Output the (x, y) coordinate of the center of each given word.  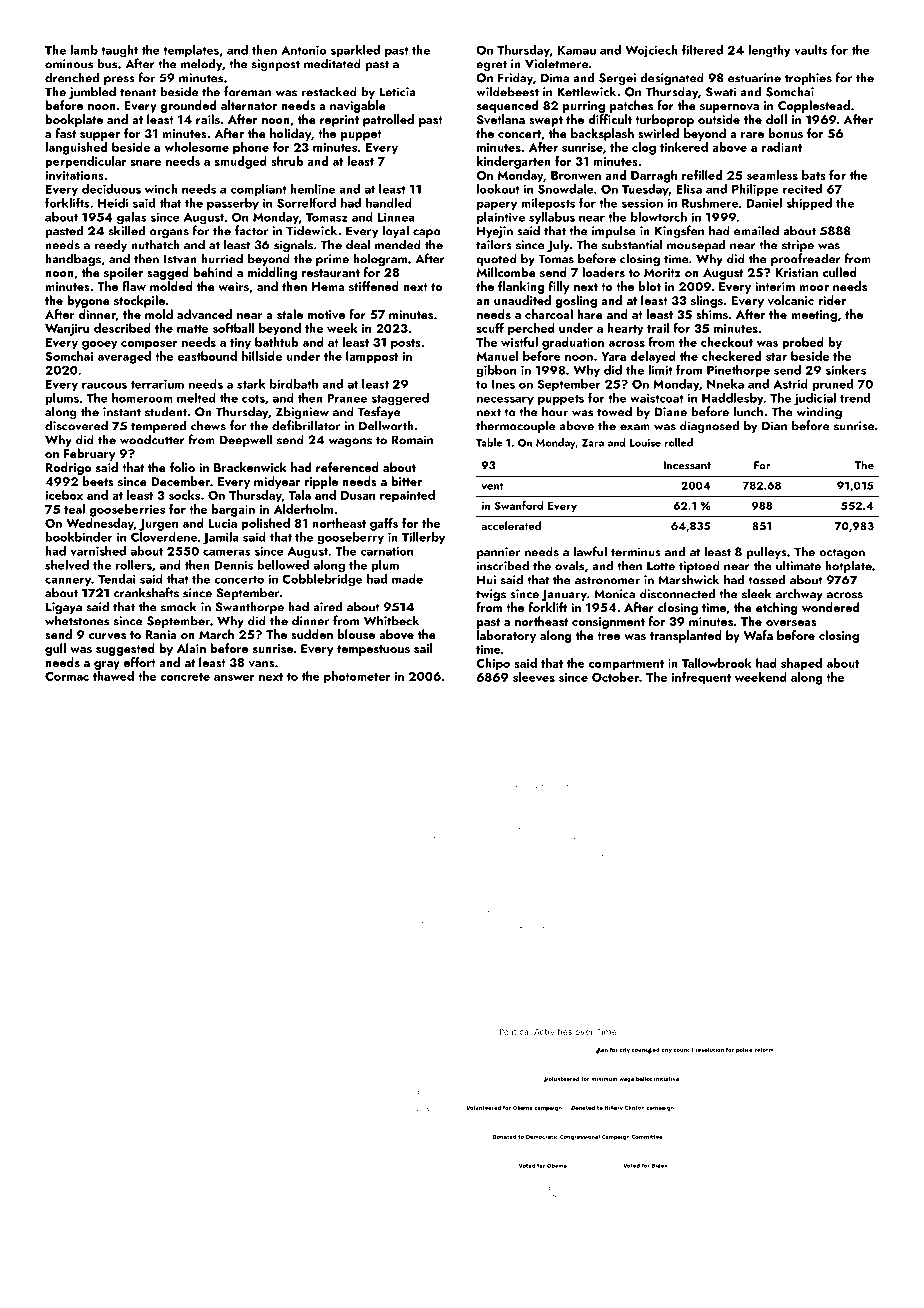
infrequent (701, 678)
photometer (357, 677)
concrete (185, 677)
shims (712, 314)
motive (326, 314)
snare (146, 163)
